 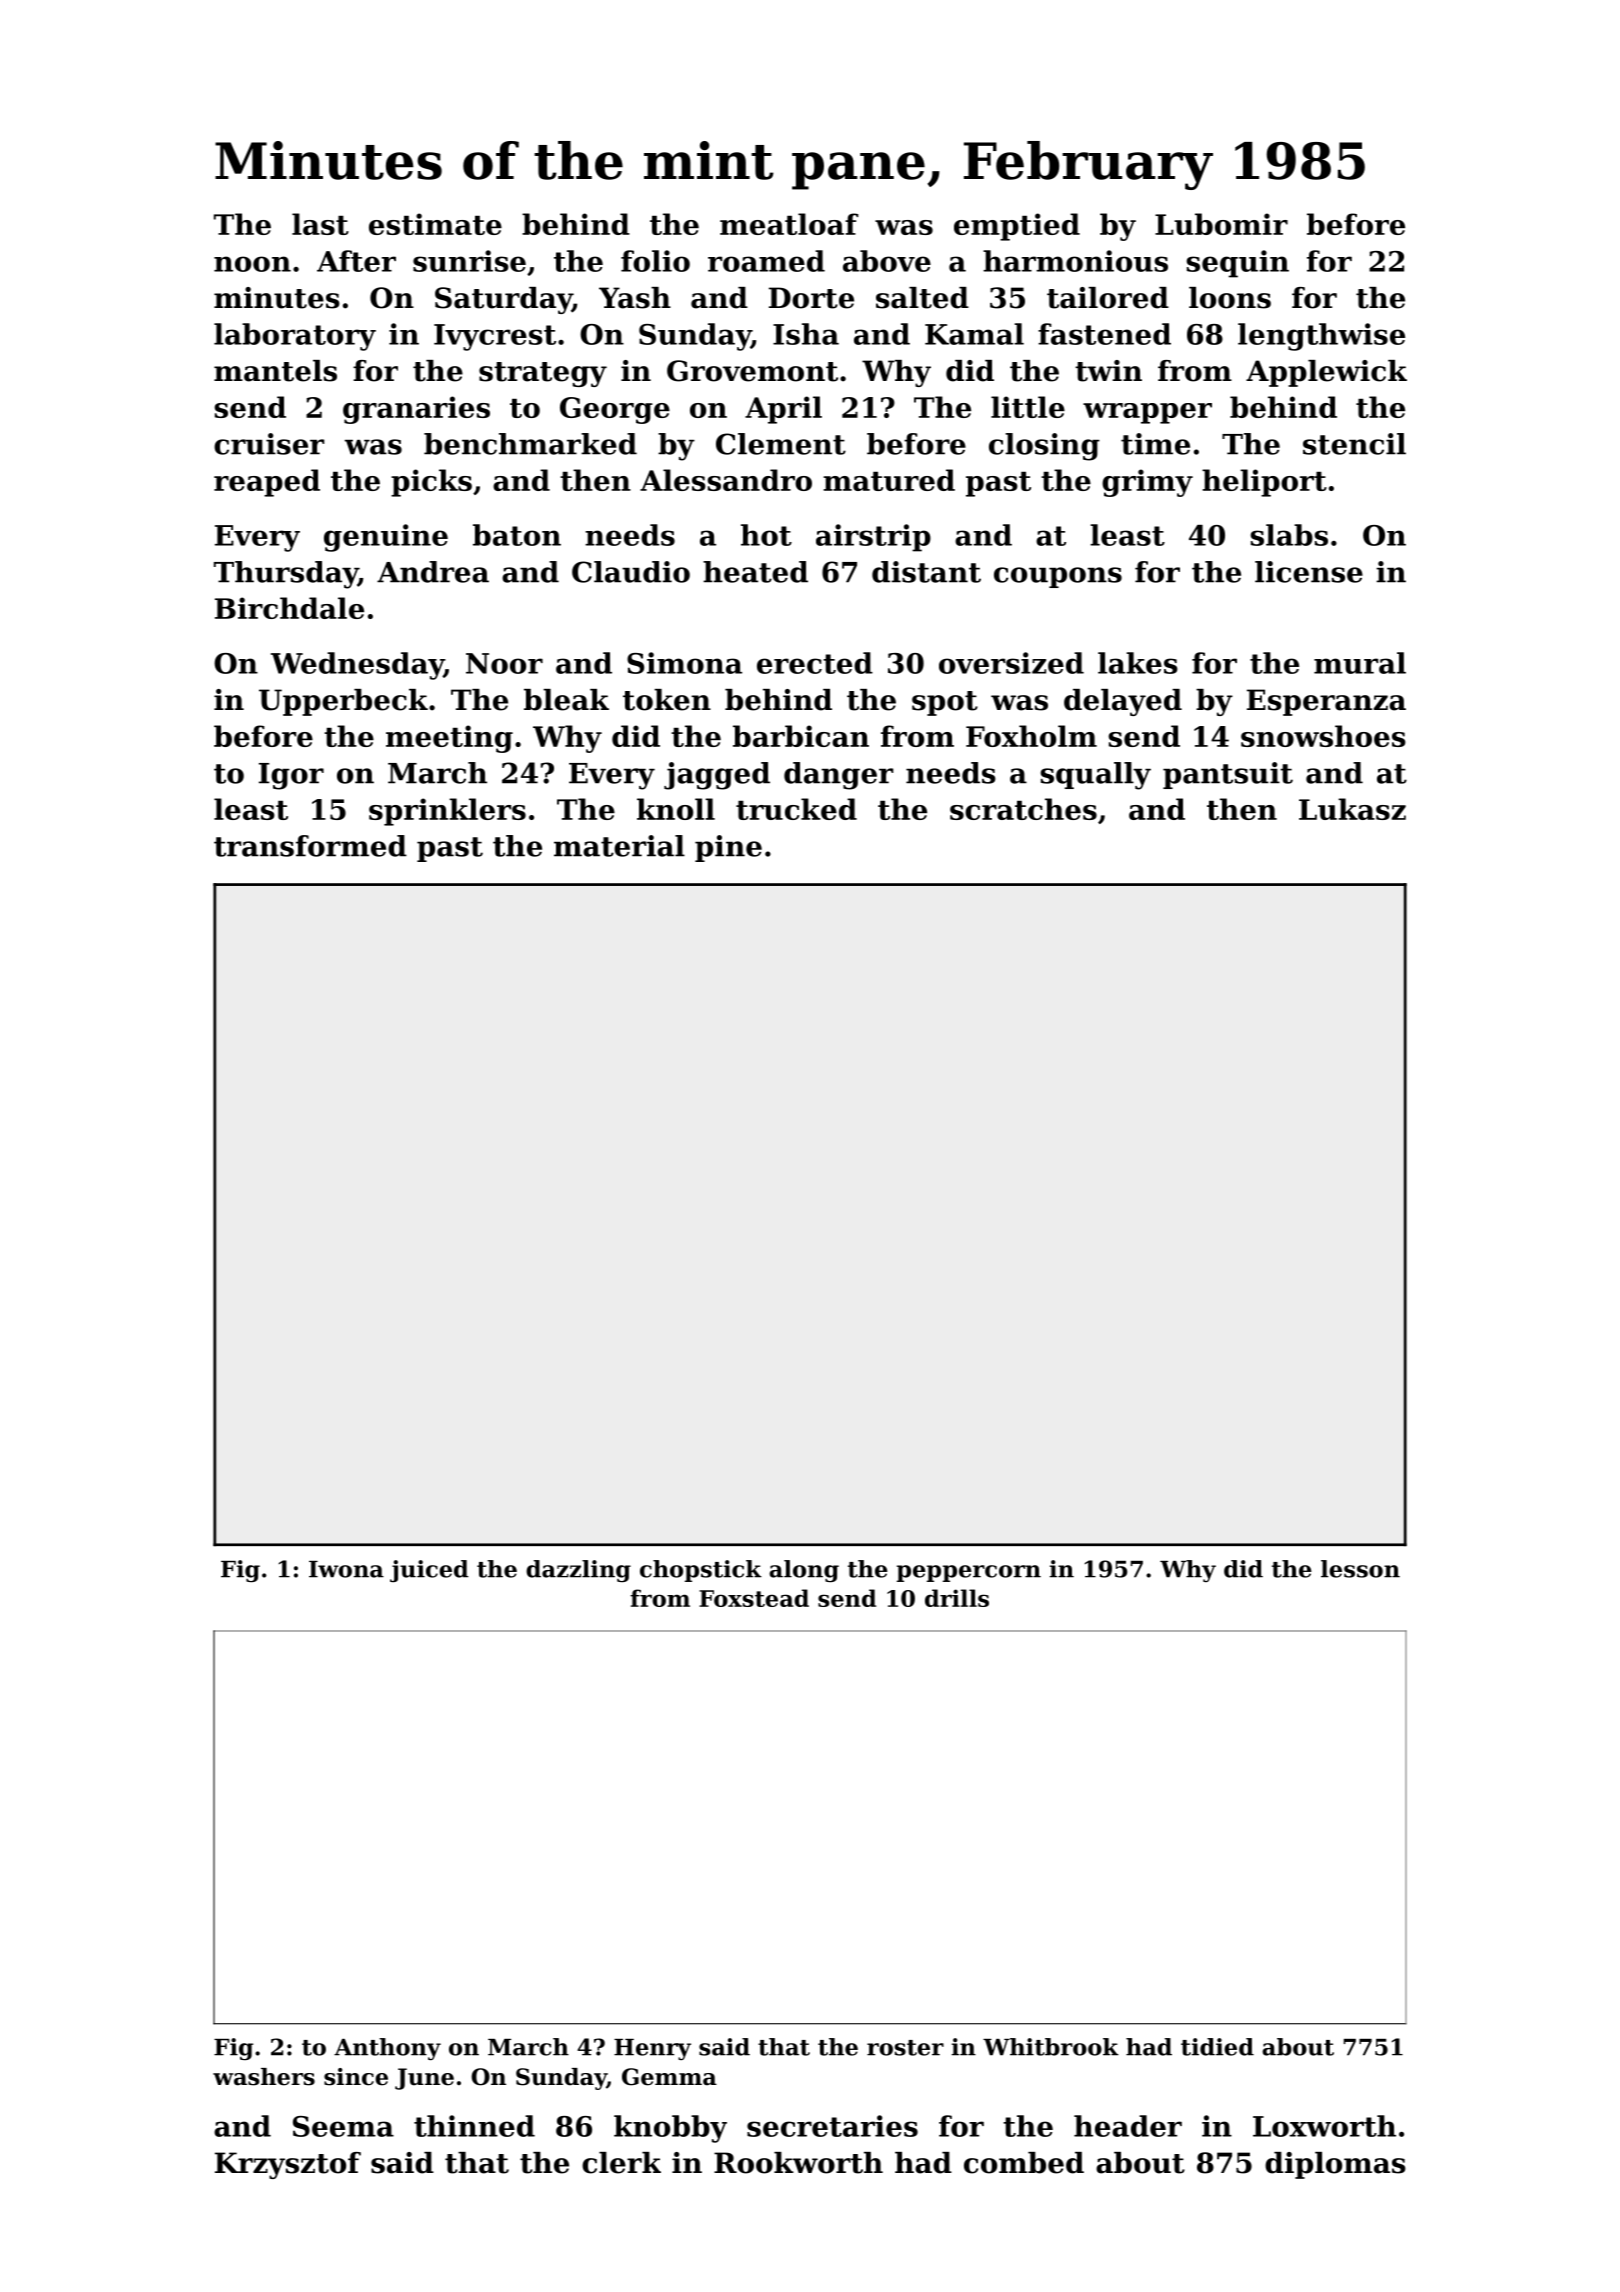 What do you see at coordinates (1321, 337) in the screenshot?
I see `lengthwise` at bounding box center [1321, 337].
